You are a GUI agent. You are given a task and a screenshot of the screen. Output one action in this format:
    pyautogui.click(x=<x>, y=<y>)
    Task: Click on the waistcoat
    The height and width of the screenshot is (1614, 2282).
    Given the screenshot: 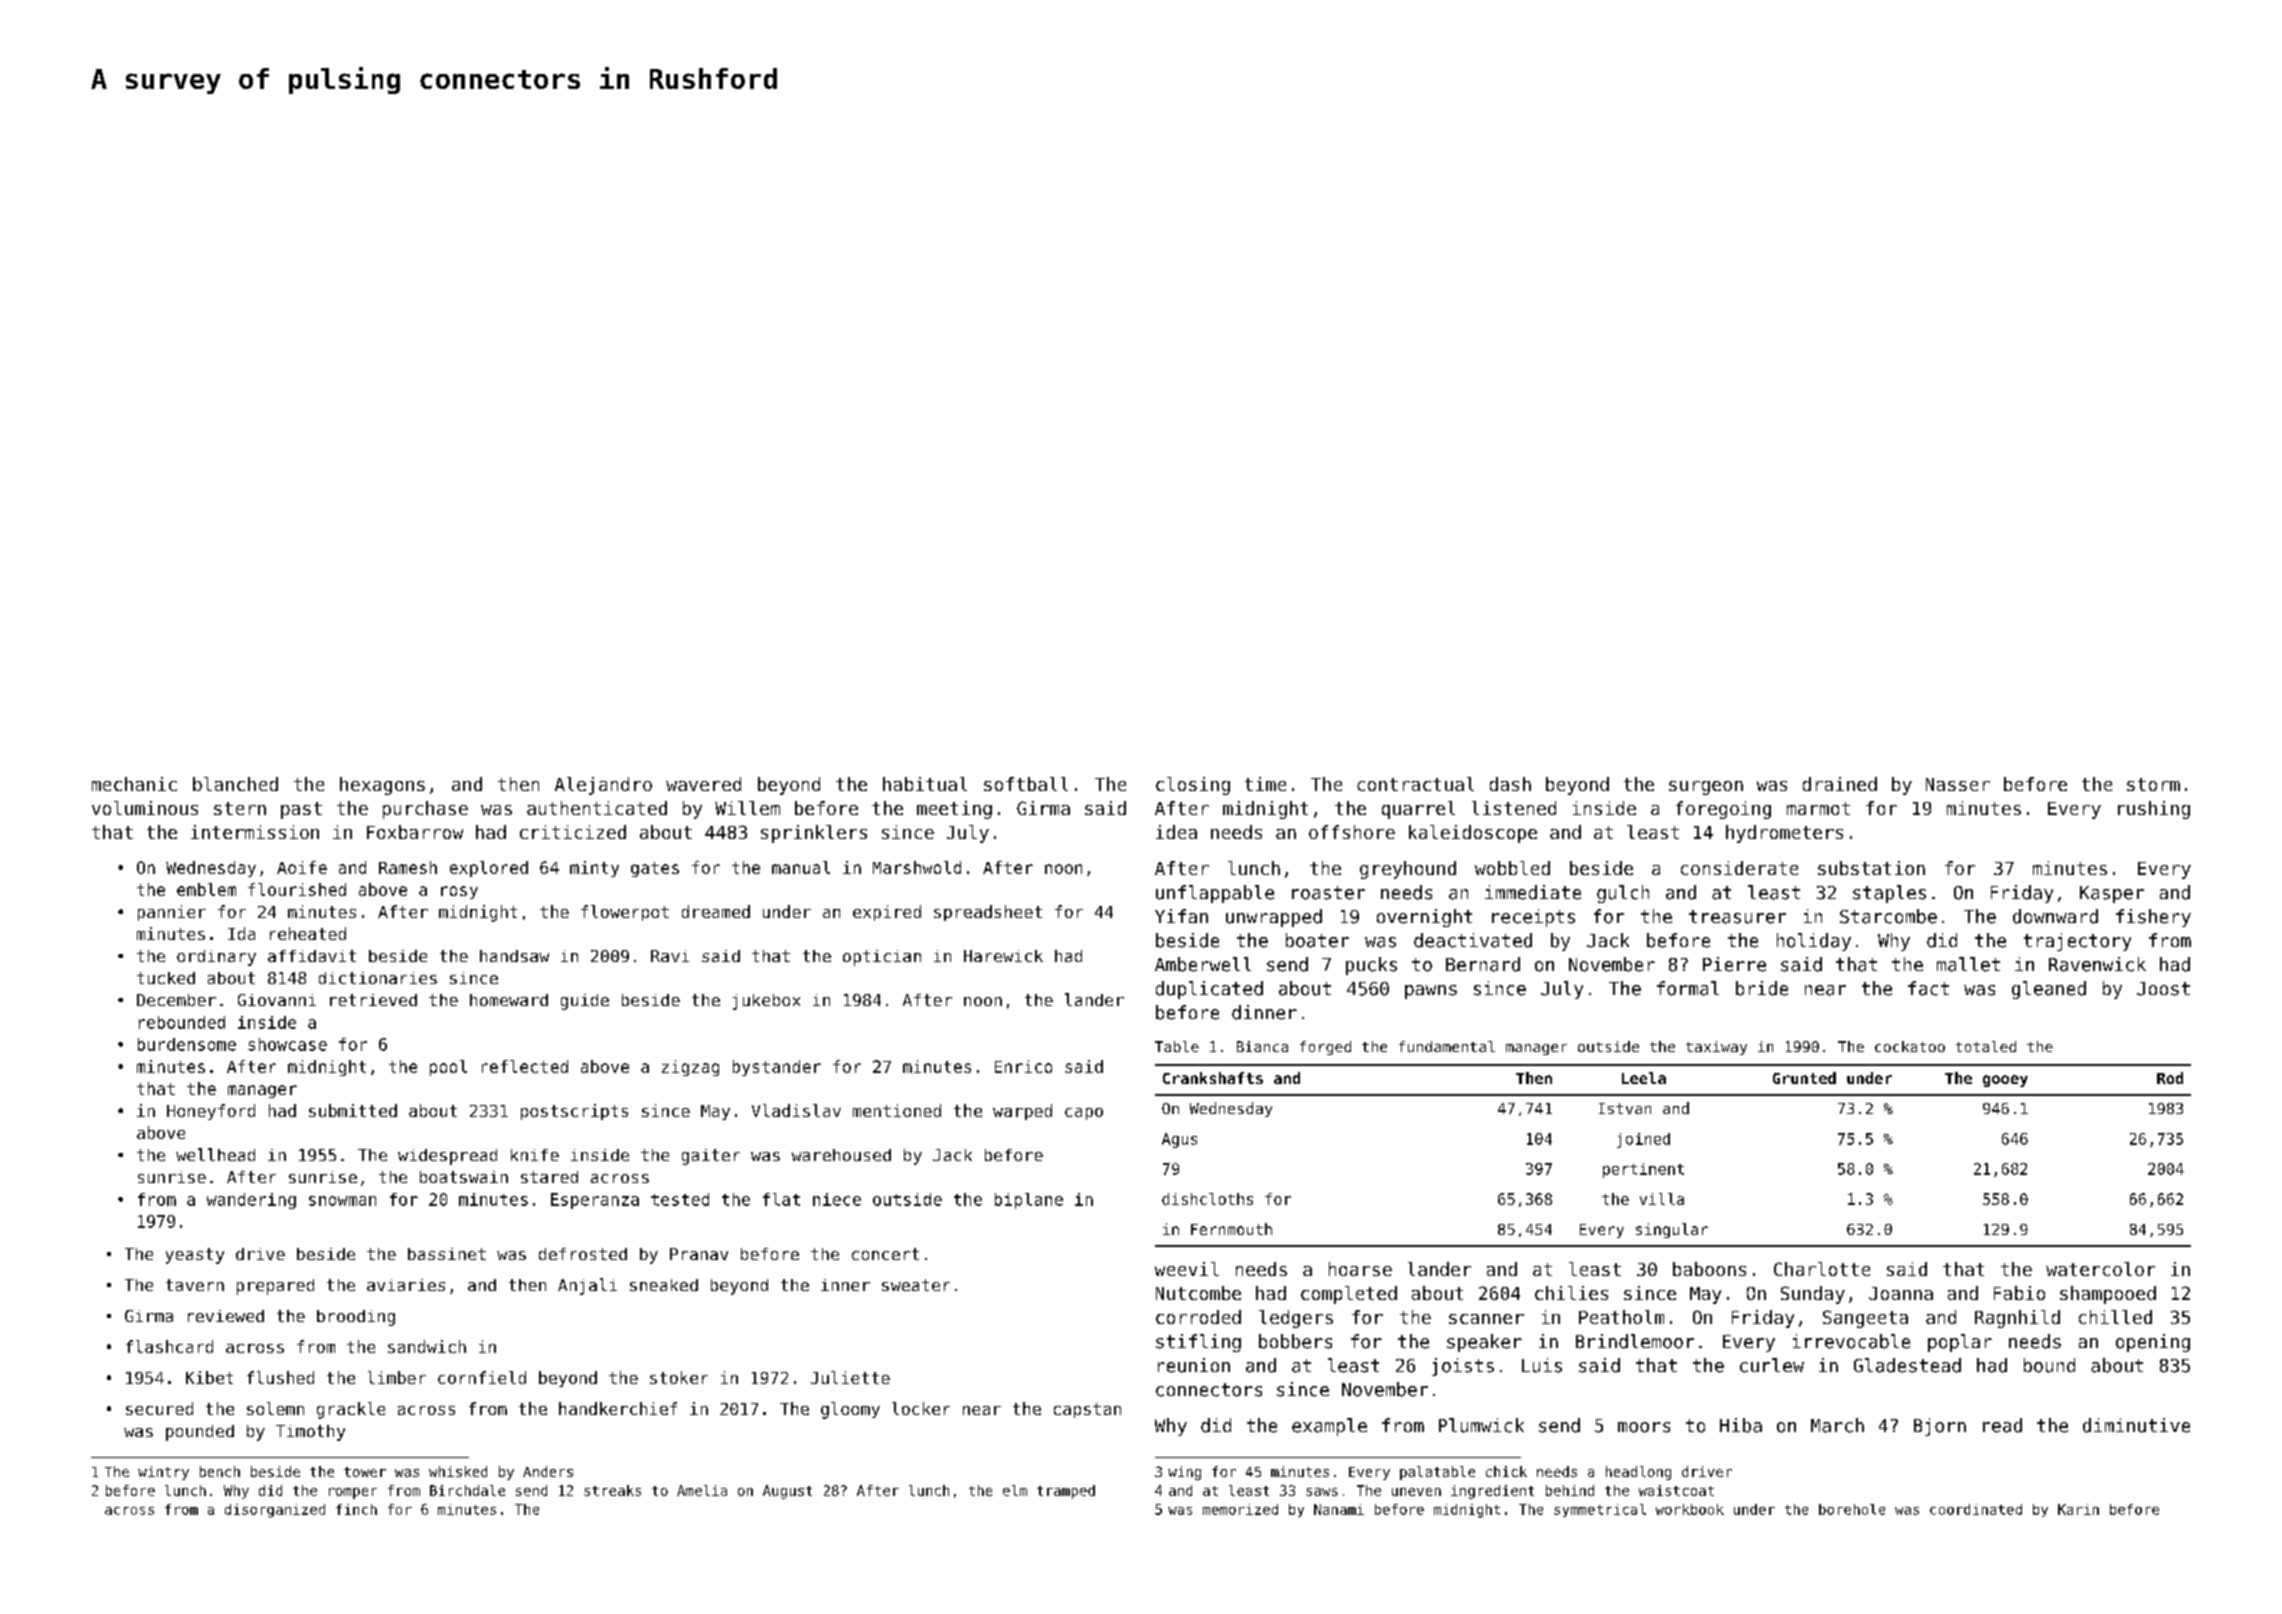 What is the action you would take?
    pyautogui.click(x=1676, y=1490)
